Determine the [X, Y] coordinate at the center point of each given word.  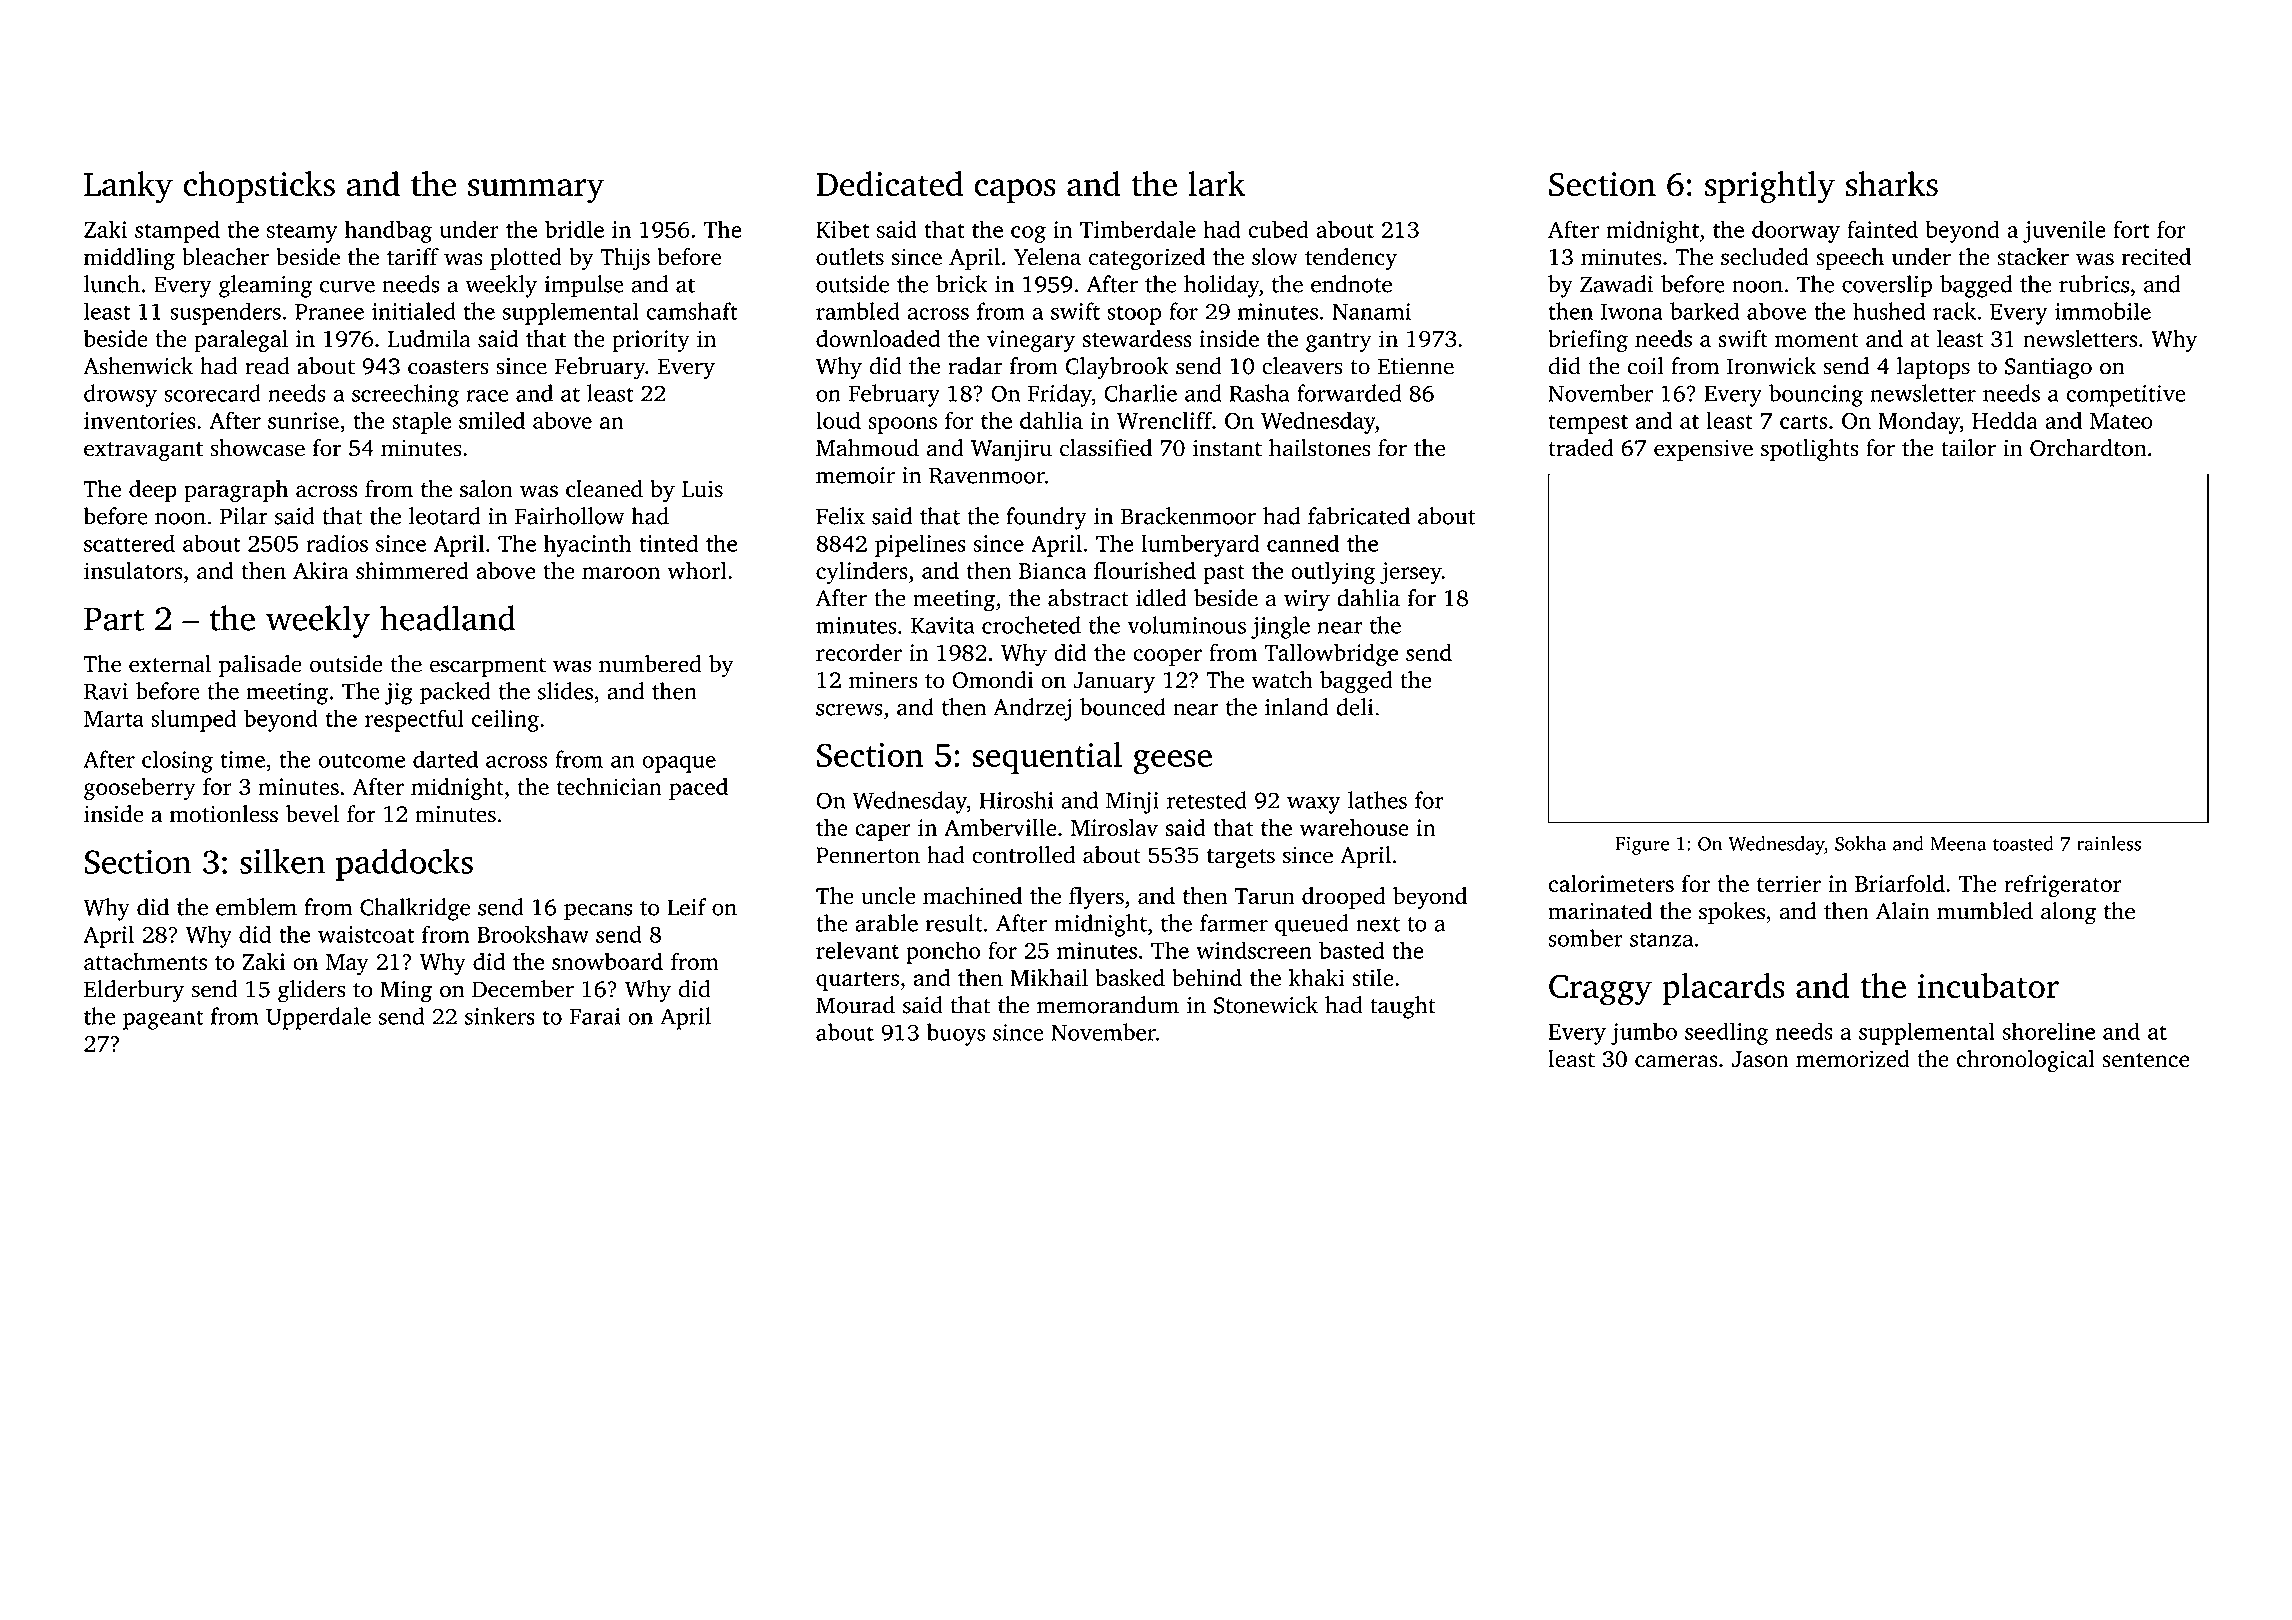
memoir [855, 475]
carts [1803, 422]
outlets [850, 257]
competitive [2126, 396]
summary [536, 191]
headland [448, 618]
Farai [595, 1016]
